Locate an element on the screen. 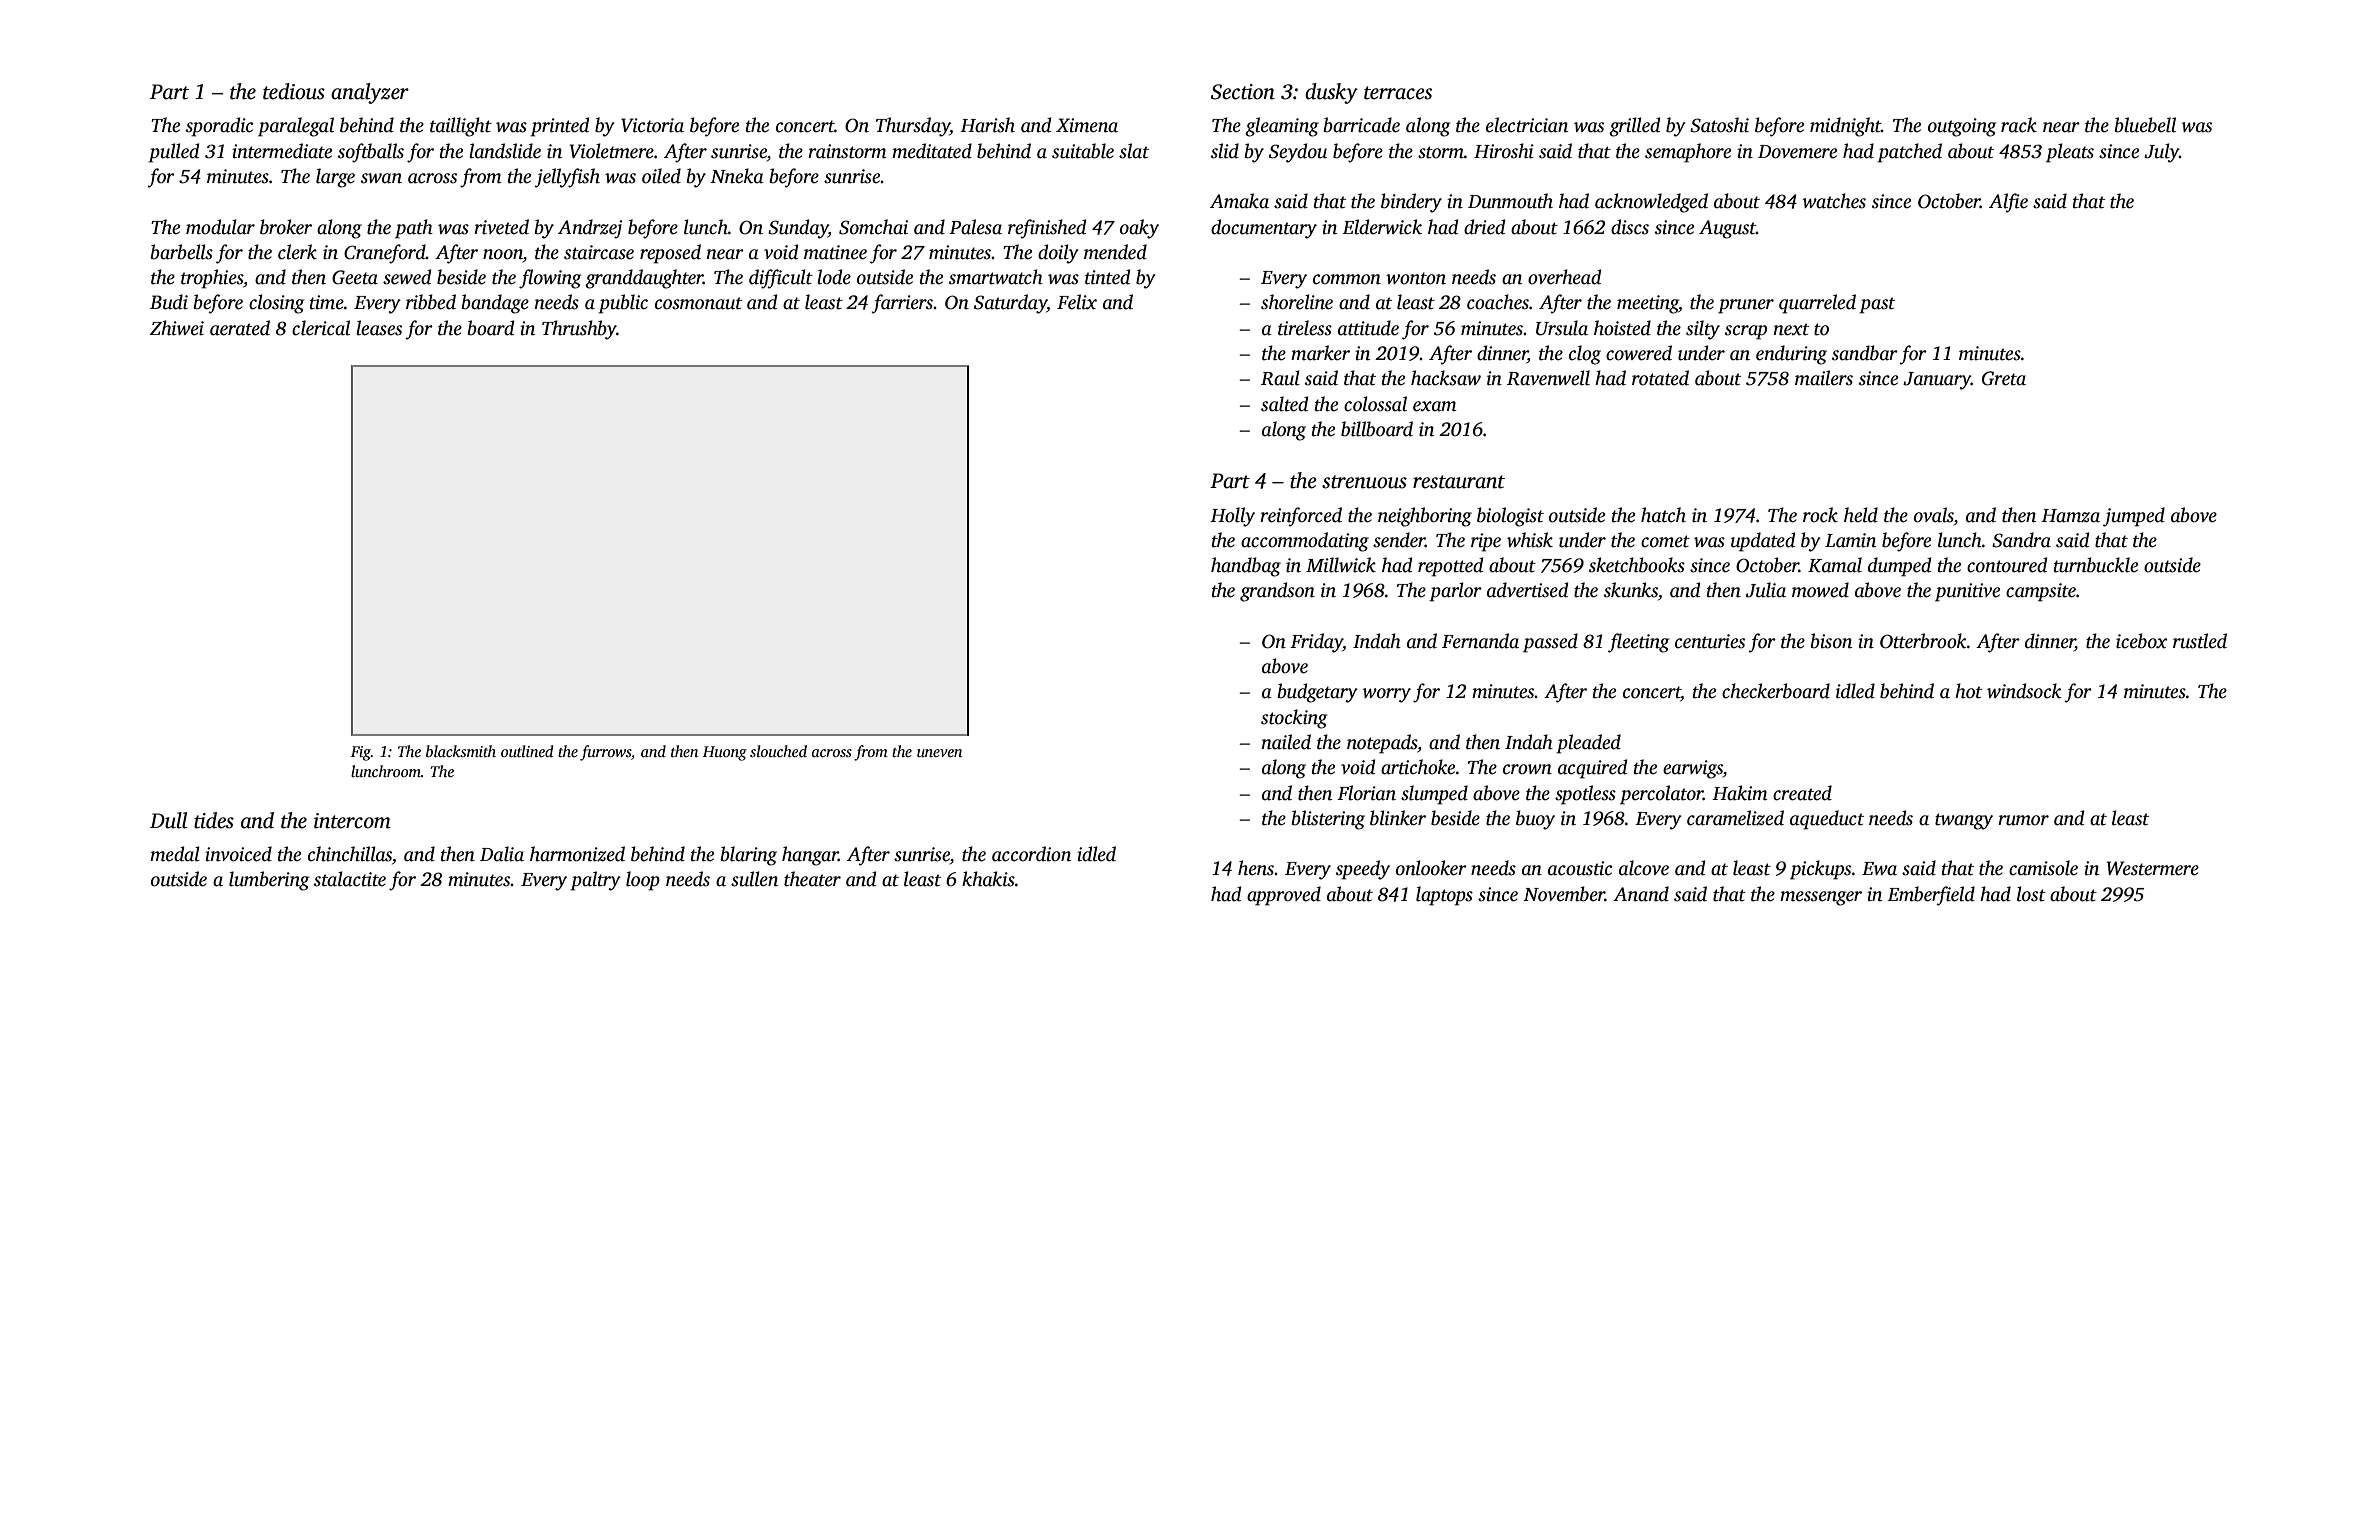 Image resolution: width=2380 pixels, height=1540 pixels. skunks is located at coordinates (1631, 590).
